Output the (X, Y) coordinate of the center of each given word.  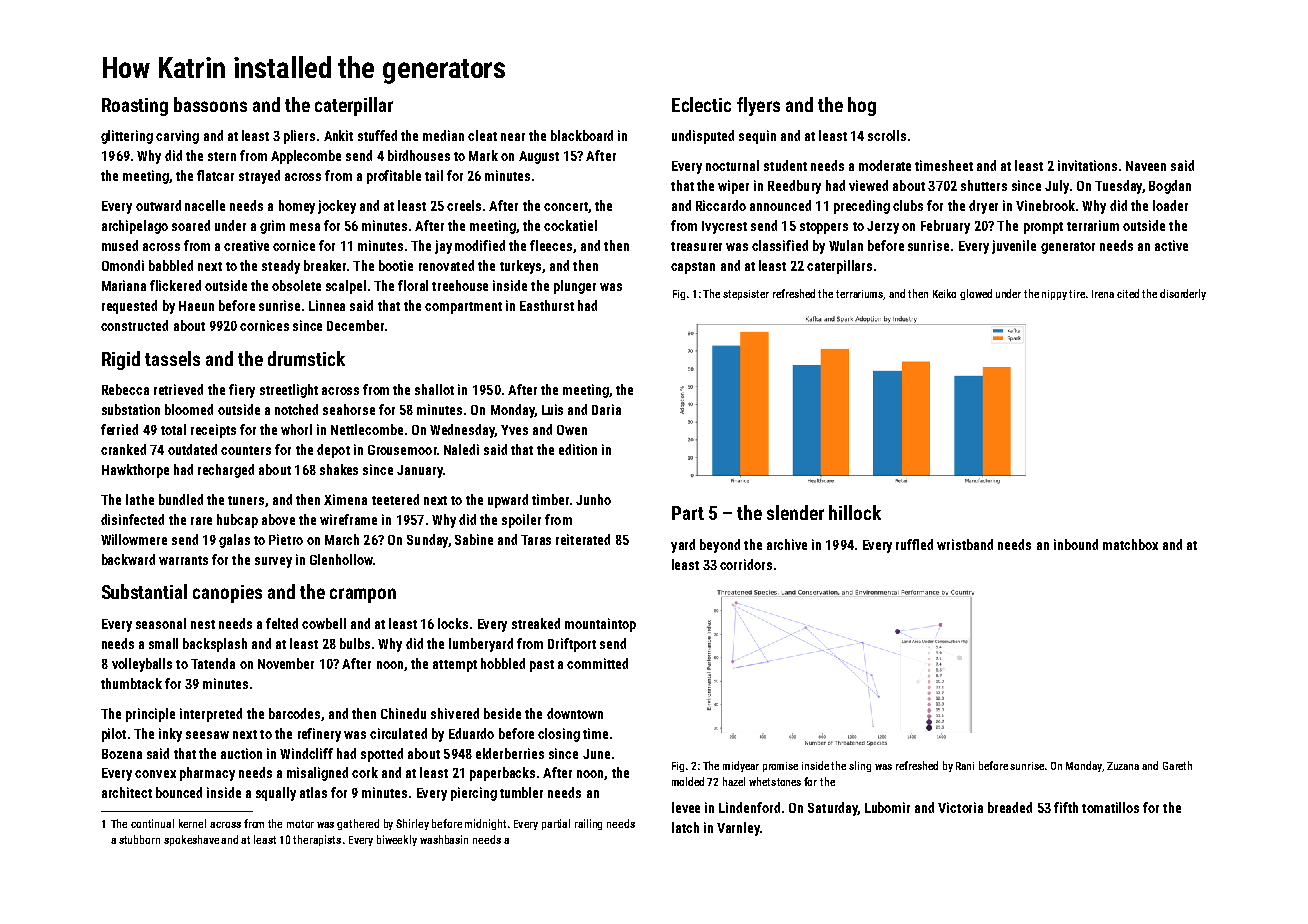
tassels (172, 358)
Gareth (1177, 765)
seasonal (161, 623)
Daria (606, 409)
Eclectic (701, 104)
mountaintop (600, 625)
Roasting (135, 107)
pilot (114, 735)
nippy (1054, 295)
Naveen (1146, 166)
